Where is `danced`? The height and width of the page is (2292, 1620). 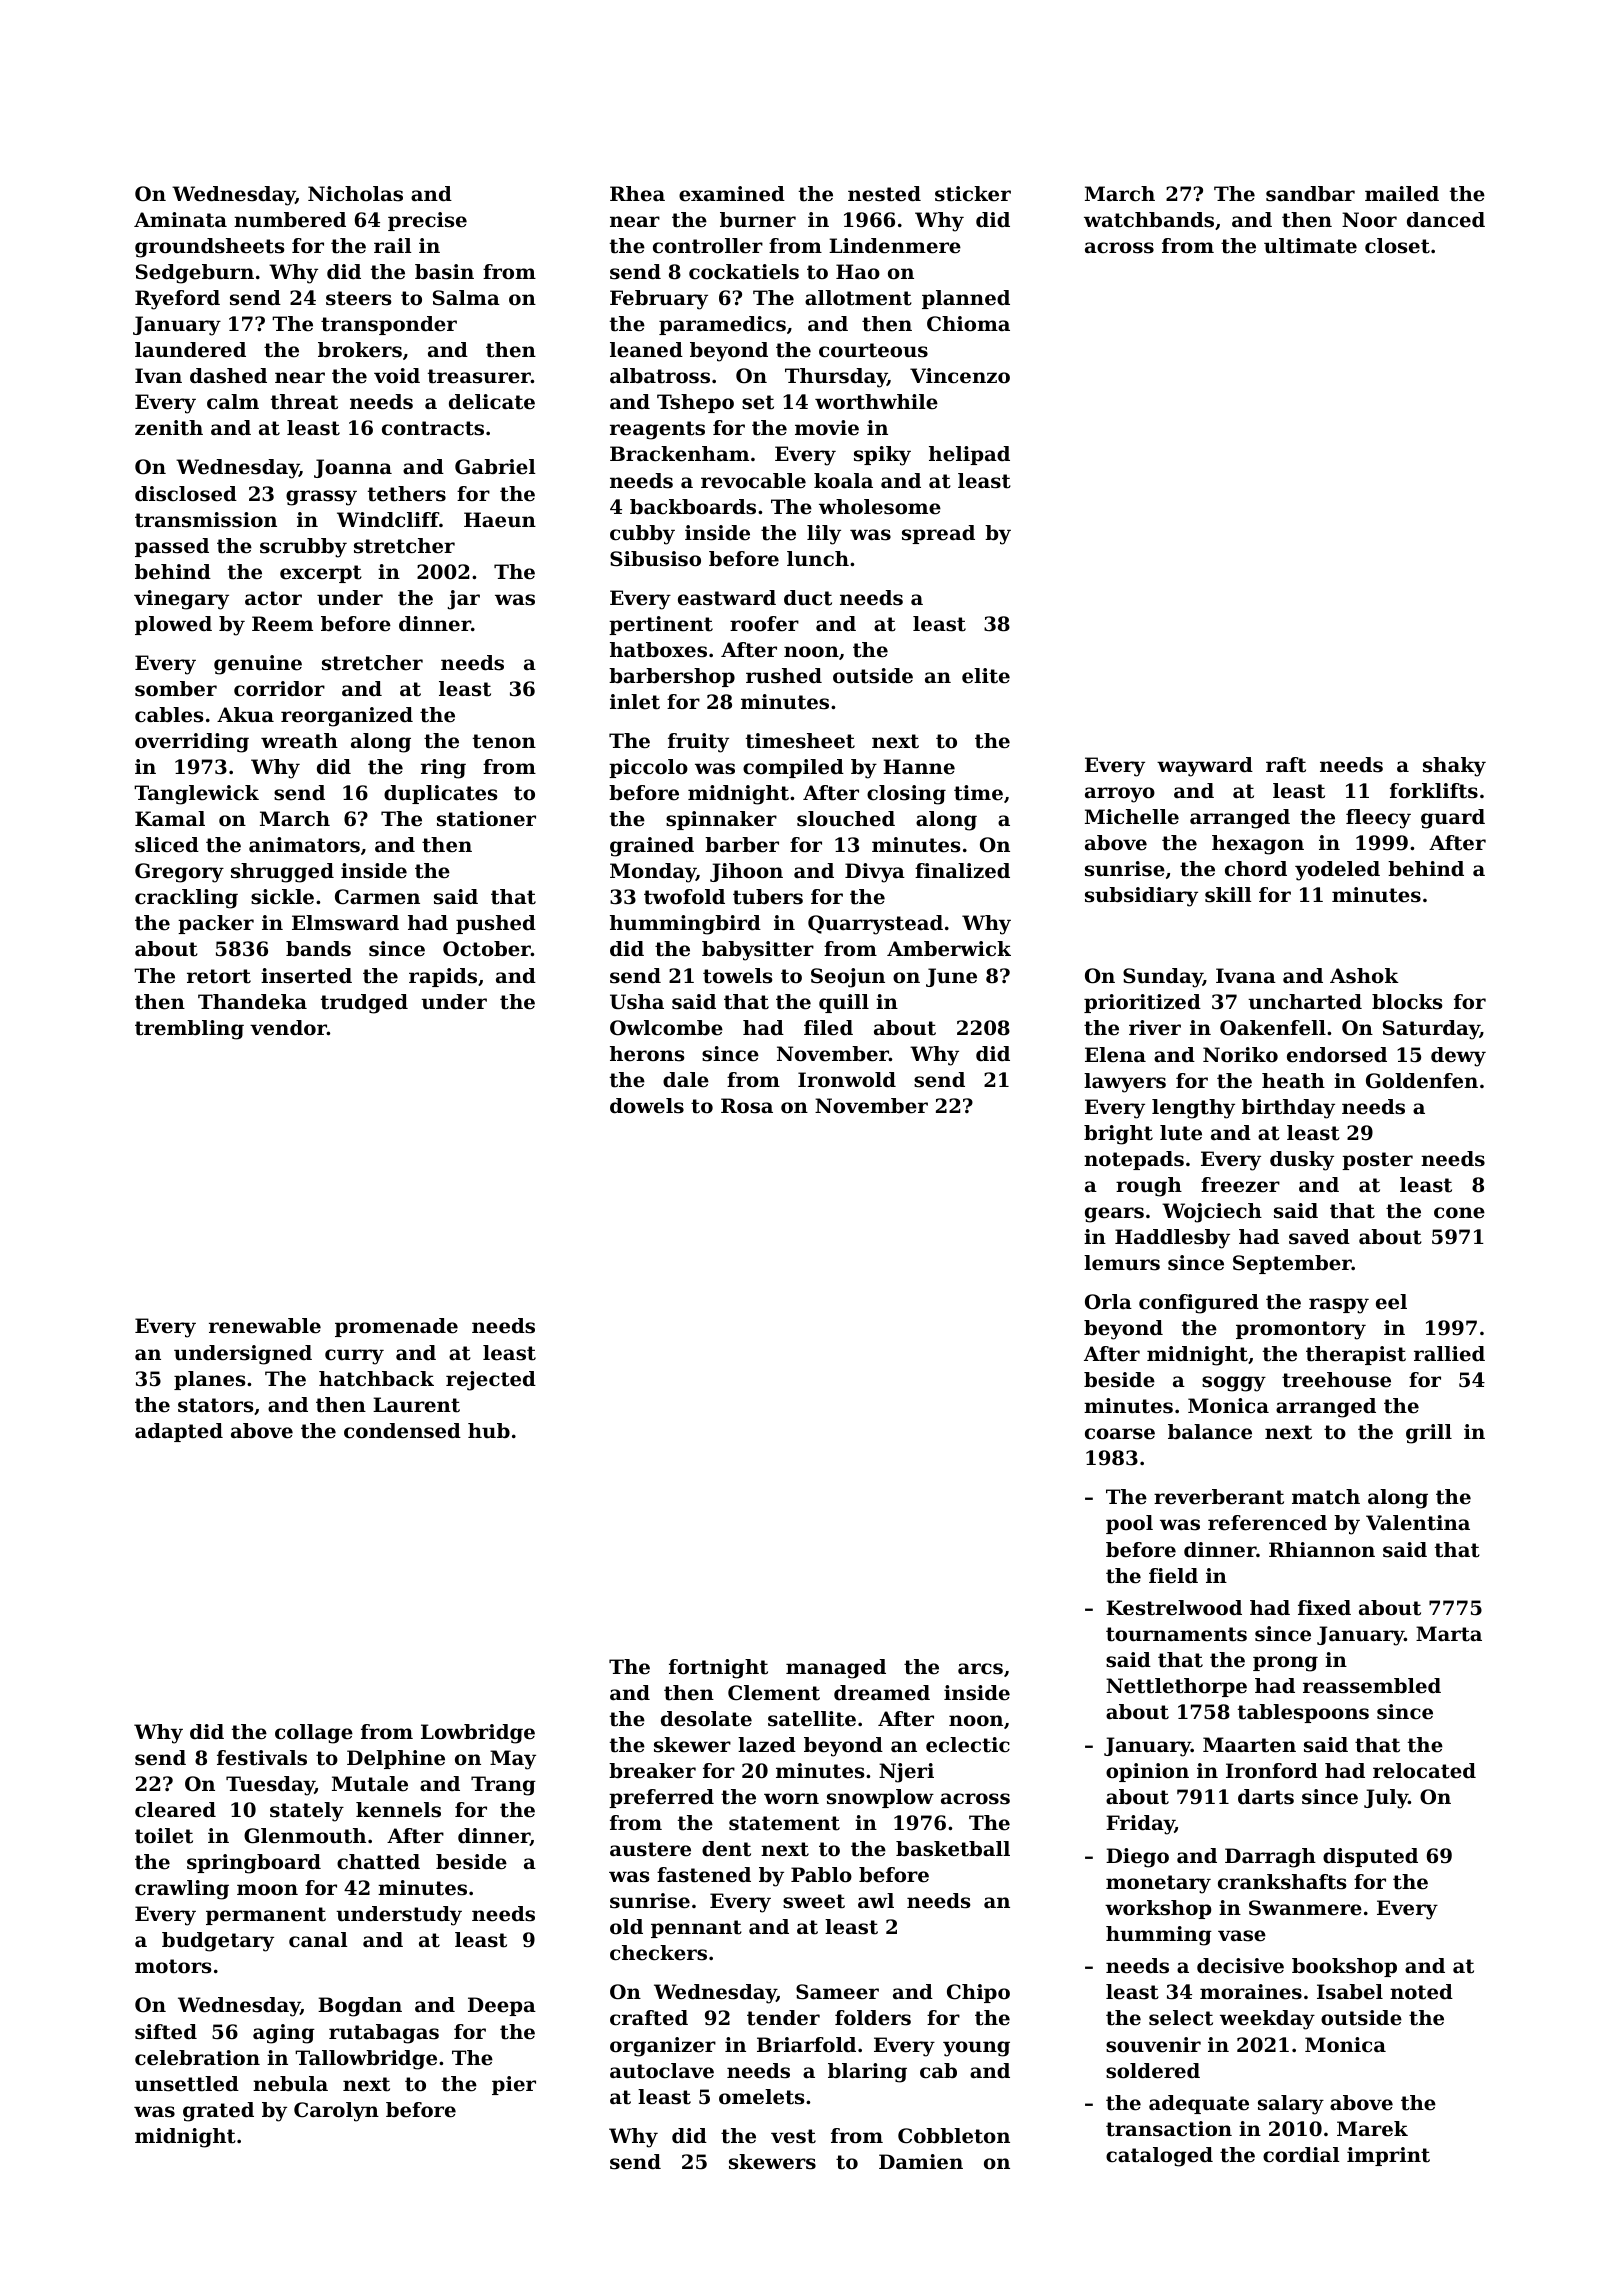
danced is located at coordinates (1446, 220).
